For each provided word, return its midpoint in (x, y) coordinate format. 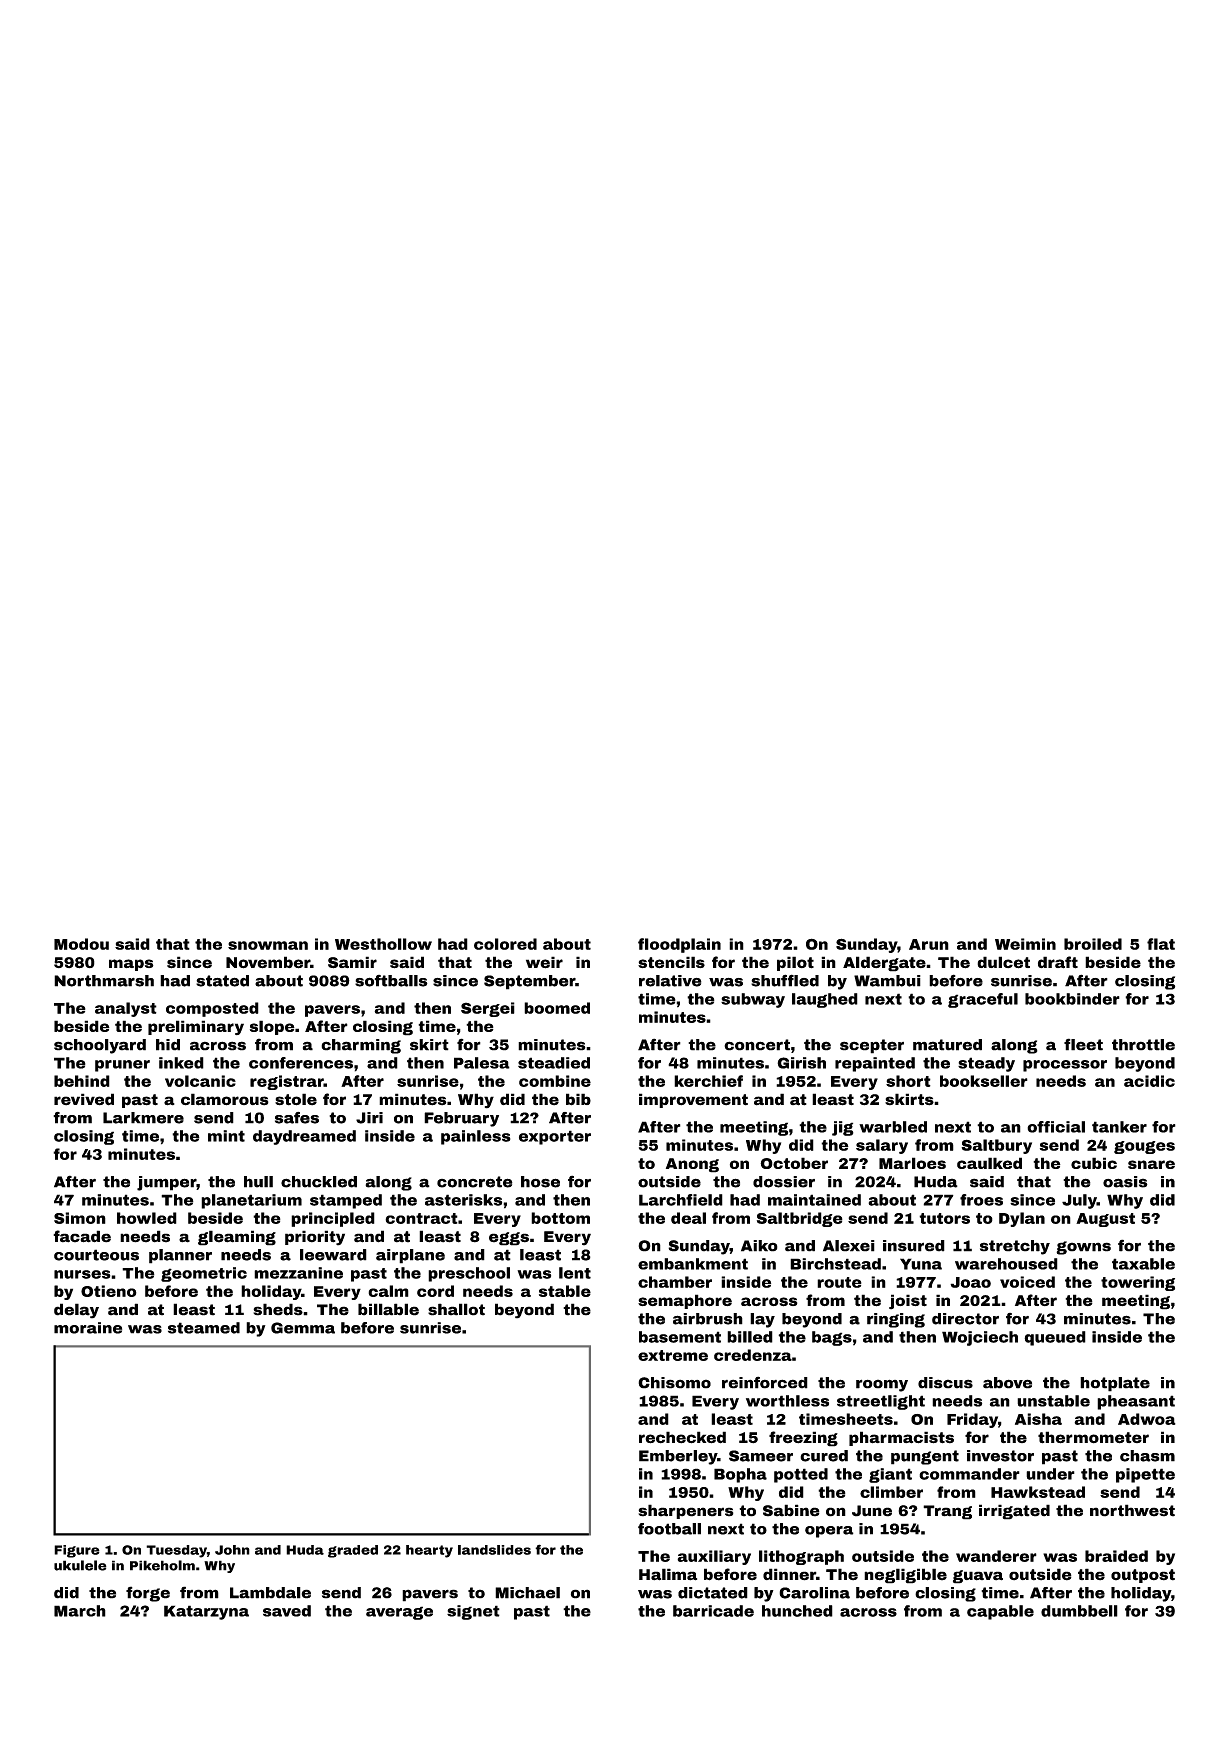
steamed (204, 1328)
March (80, 1611)
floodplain (679, 945)
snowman (268, 945)
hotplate (1115, 1384)
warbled (893, 1127)
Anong (692, 1165)
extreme (673, 1355)
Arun (929, 944)
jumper (166, 1183)
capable (1000, 1612)
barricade (713, 1611)
